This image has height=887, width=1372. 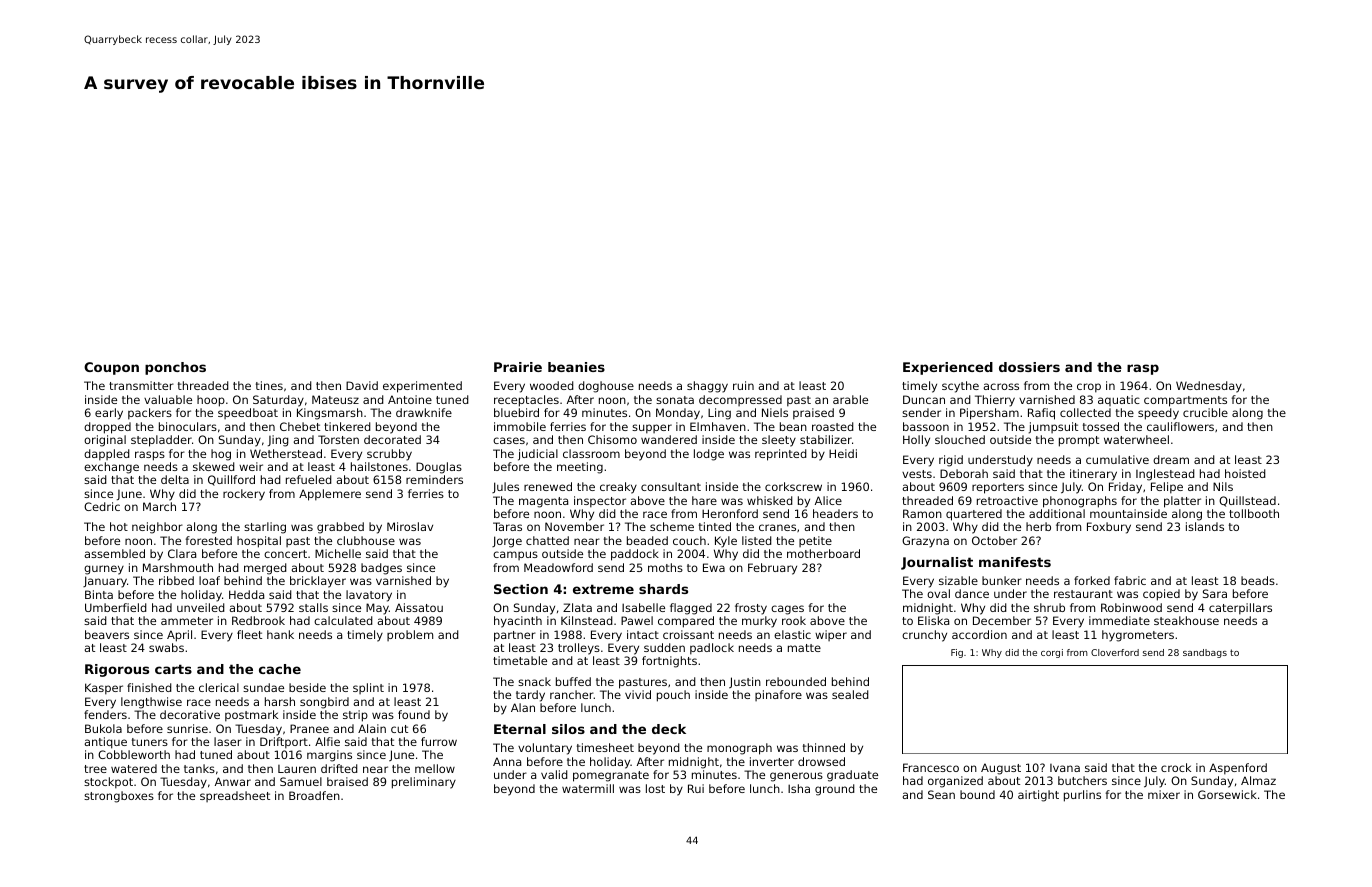 What do you see at coordinates (588, 788) in the image?
I see `watermill` at bounding box center [588, 788].
